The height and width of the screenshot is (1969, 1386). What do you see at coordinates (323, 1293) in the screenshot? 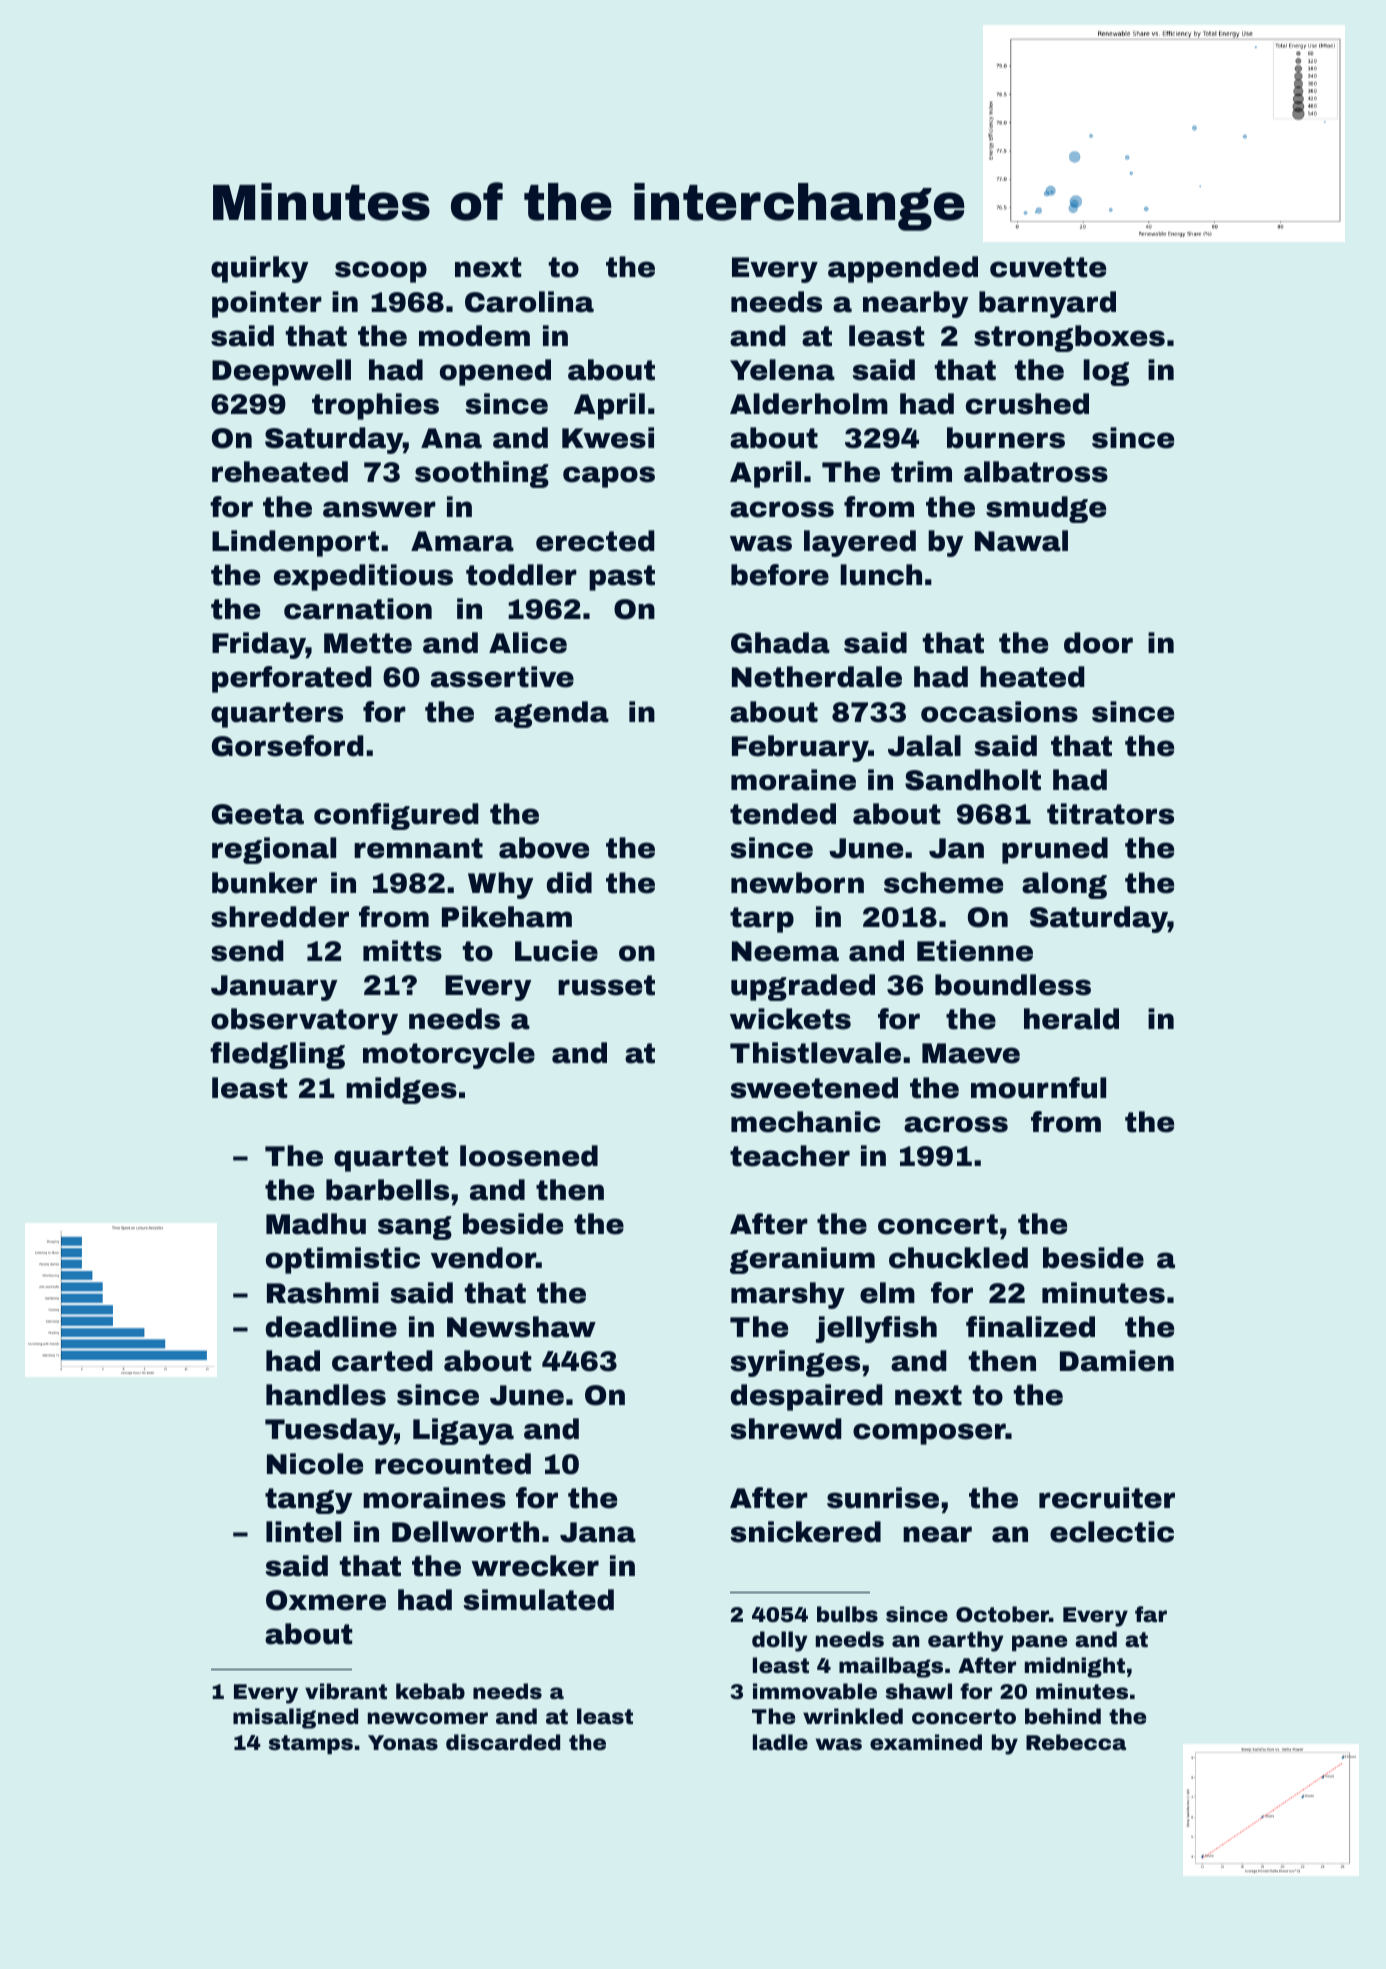
I see `Rashmi` at bounding box center [323, 1293].
